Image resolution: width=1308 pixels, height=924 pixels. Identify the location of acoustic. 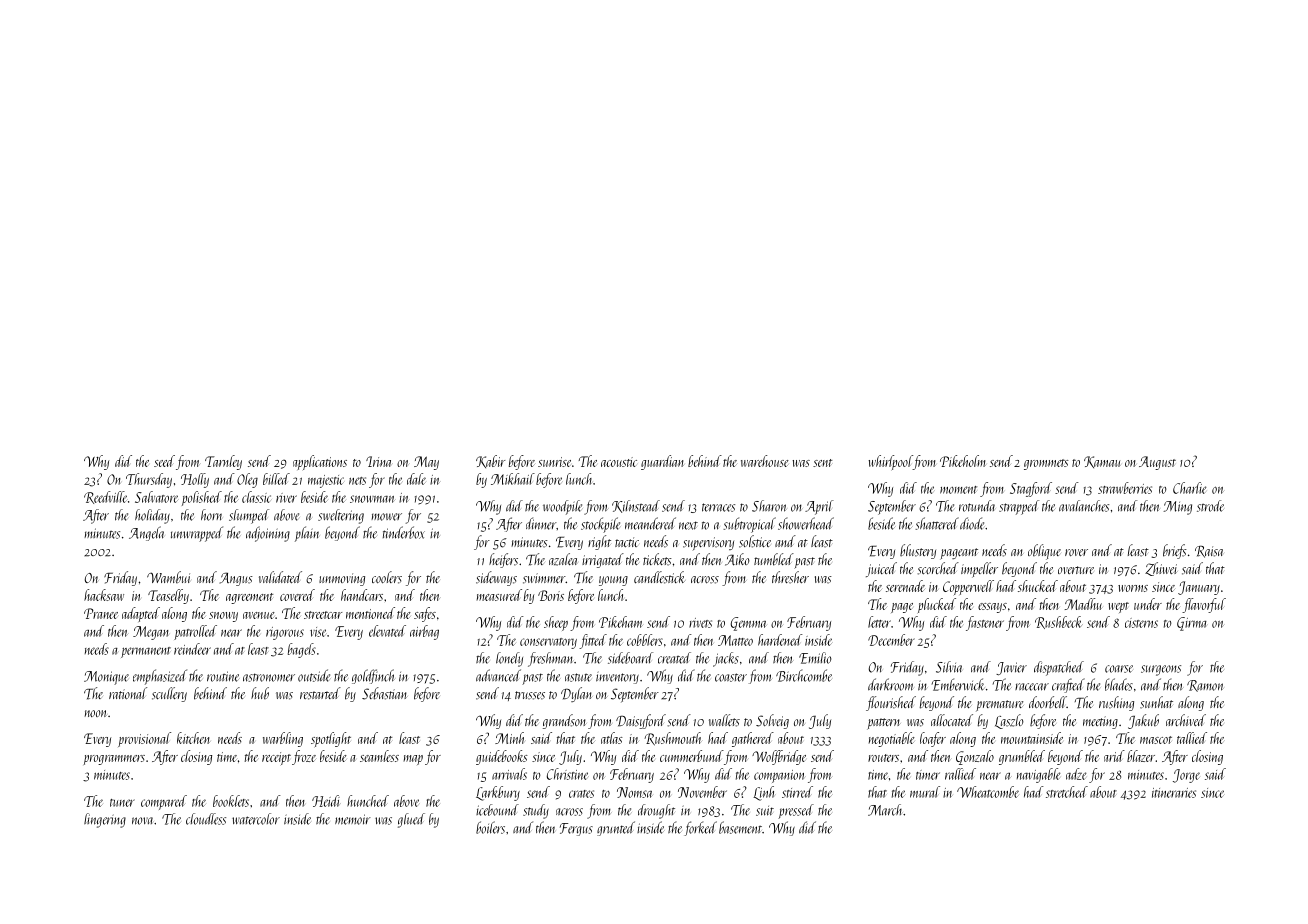
(619, 462).
